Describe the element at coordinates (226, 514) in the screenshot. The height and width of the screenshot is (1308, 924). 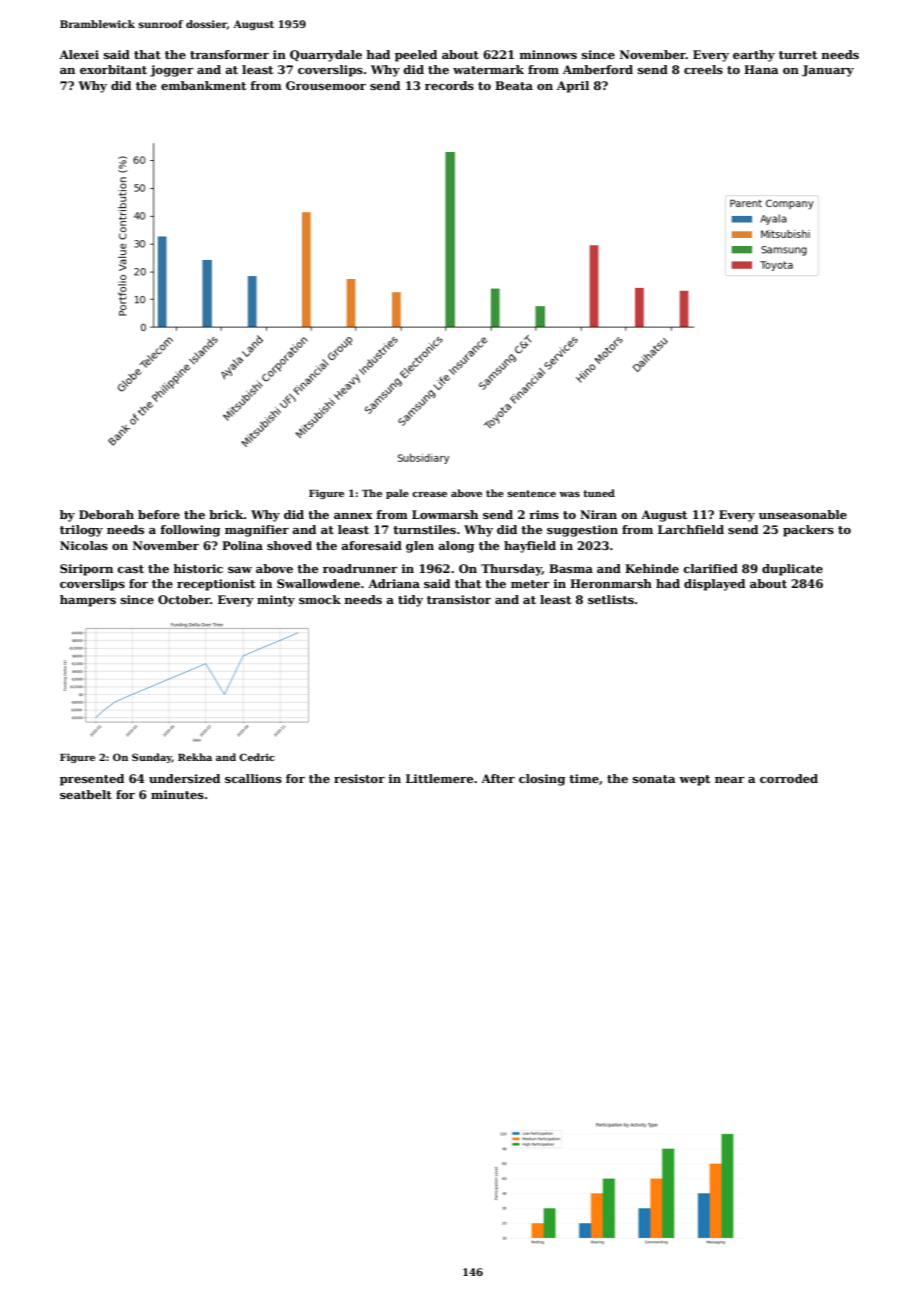
I see `brick` at that location.
